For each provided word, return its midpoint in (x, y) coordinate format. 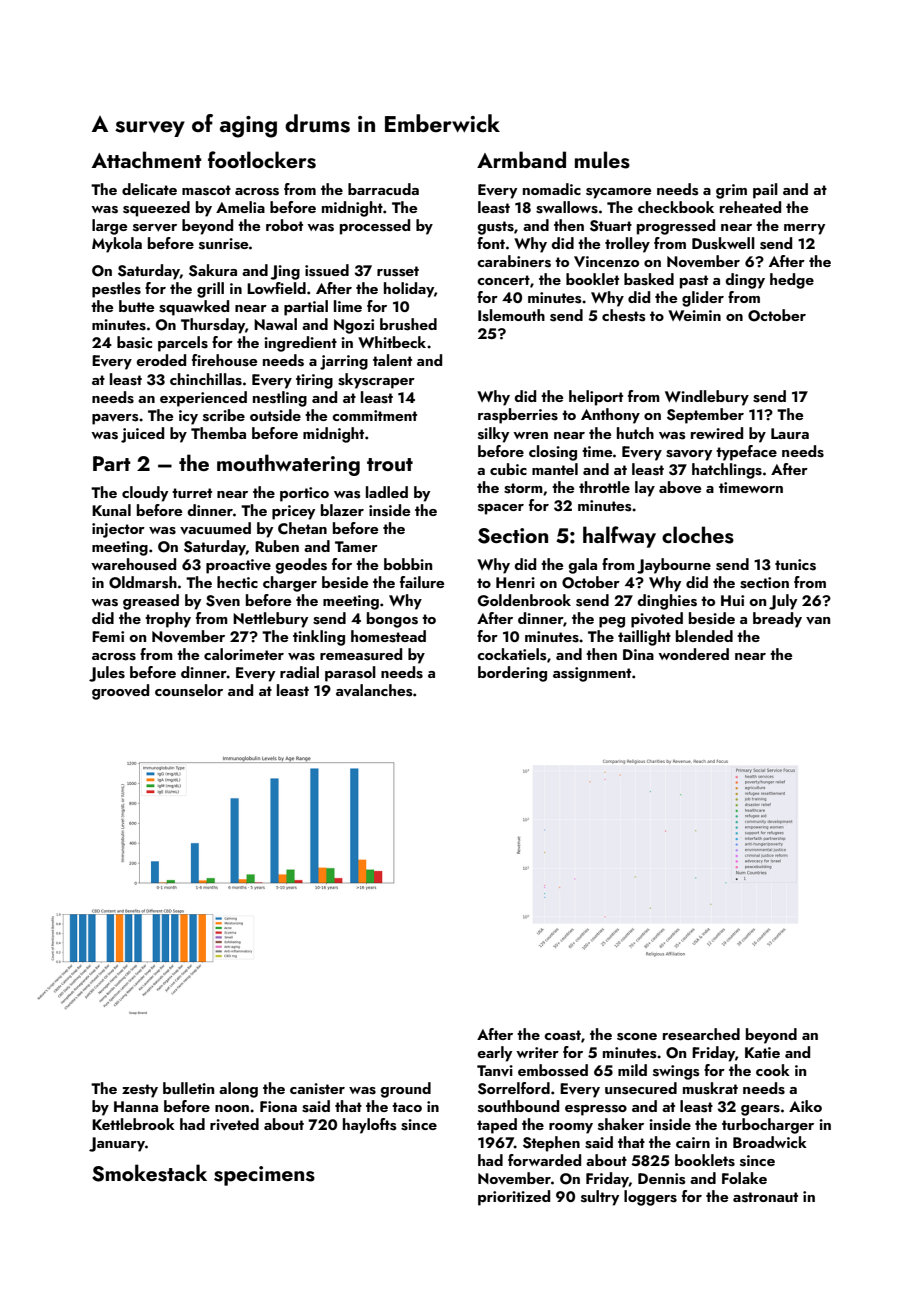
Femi (108, 636)
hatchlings (727, 471)
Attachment (147, 159)
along (238, 1090)
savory (689, 455)
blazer (342, 510)
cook (773, 1070)
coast (562, 1035)
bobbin (408, 564)
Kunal (111, 510)
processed (375, 227)
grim (731, 191)
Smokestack (149, 1173)
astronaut (765, 1197)
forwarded (544, 1160)
